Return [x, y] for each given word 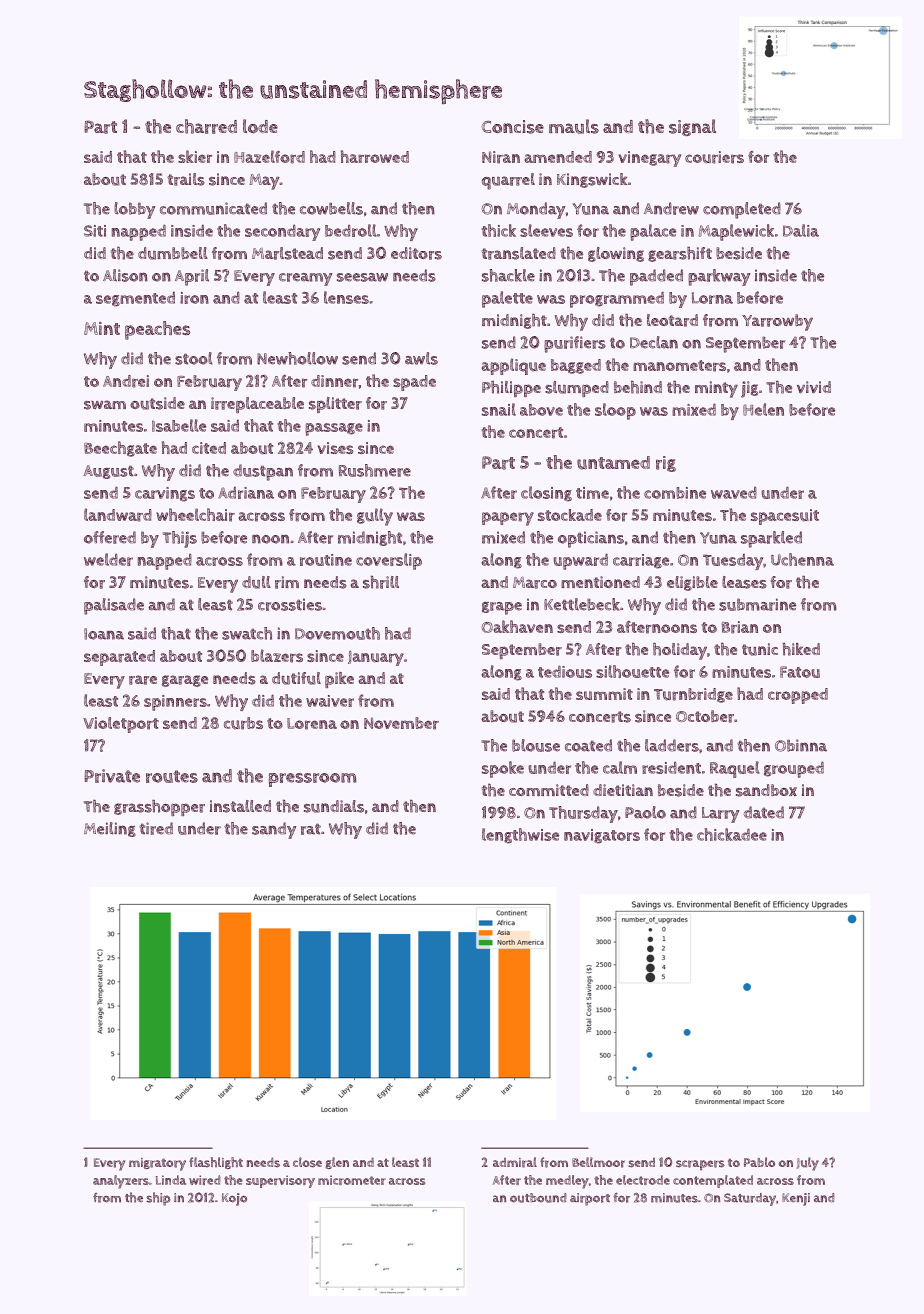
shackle [508, 275]
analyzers [121, 1182]
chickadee [732, 834]
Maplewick [736, 232]
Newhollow [297, 358]
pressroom [312, 780]
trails [186, 179]
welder [108, 559]
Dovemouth [337, 633]
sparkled [771, 539]
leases [744, 582]
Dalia [801, 230]
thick [498, 230]
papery [508, 519]
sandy [274, 830]
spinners [175, 703]
